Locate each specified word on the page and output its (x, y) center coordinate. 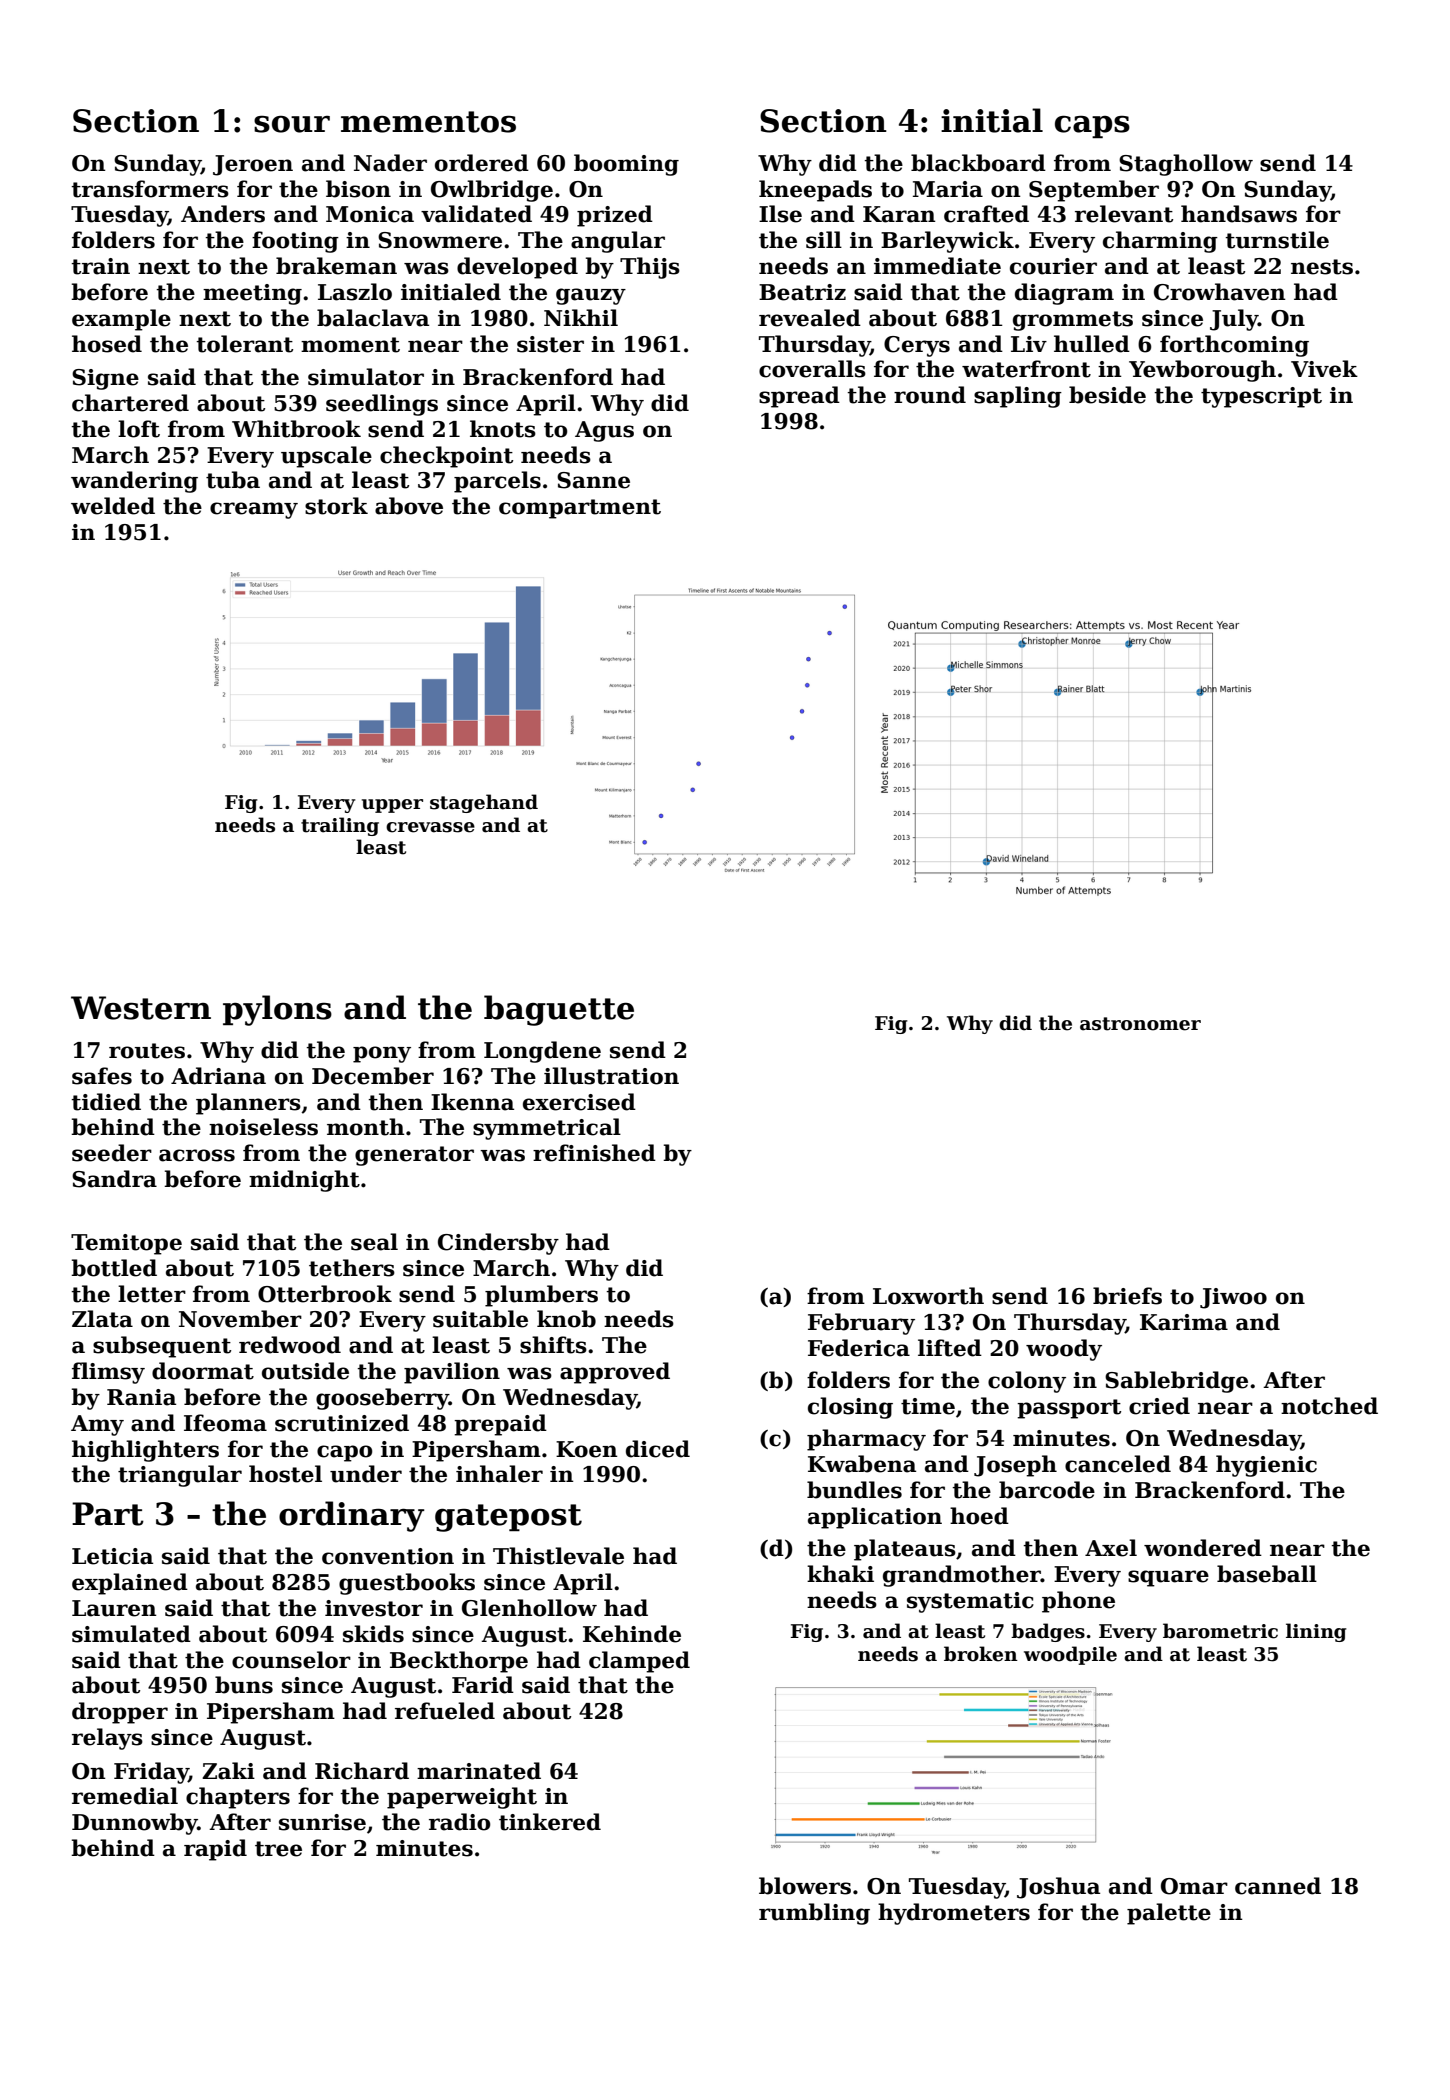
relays (107, 1739)
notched (1329, 1406)
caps (1092, 127)
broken (981, 1654)
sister (550, 344)
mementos (428, 122)
